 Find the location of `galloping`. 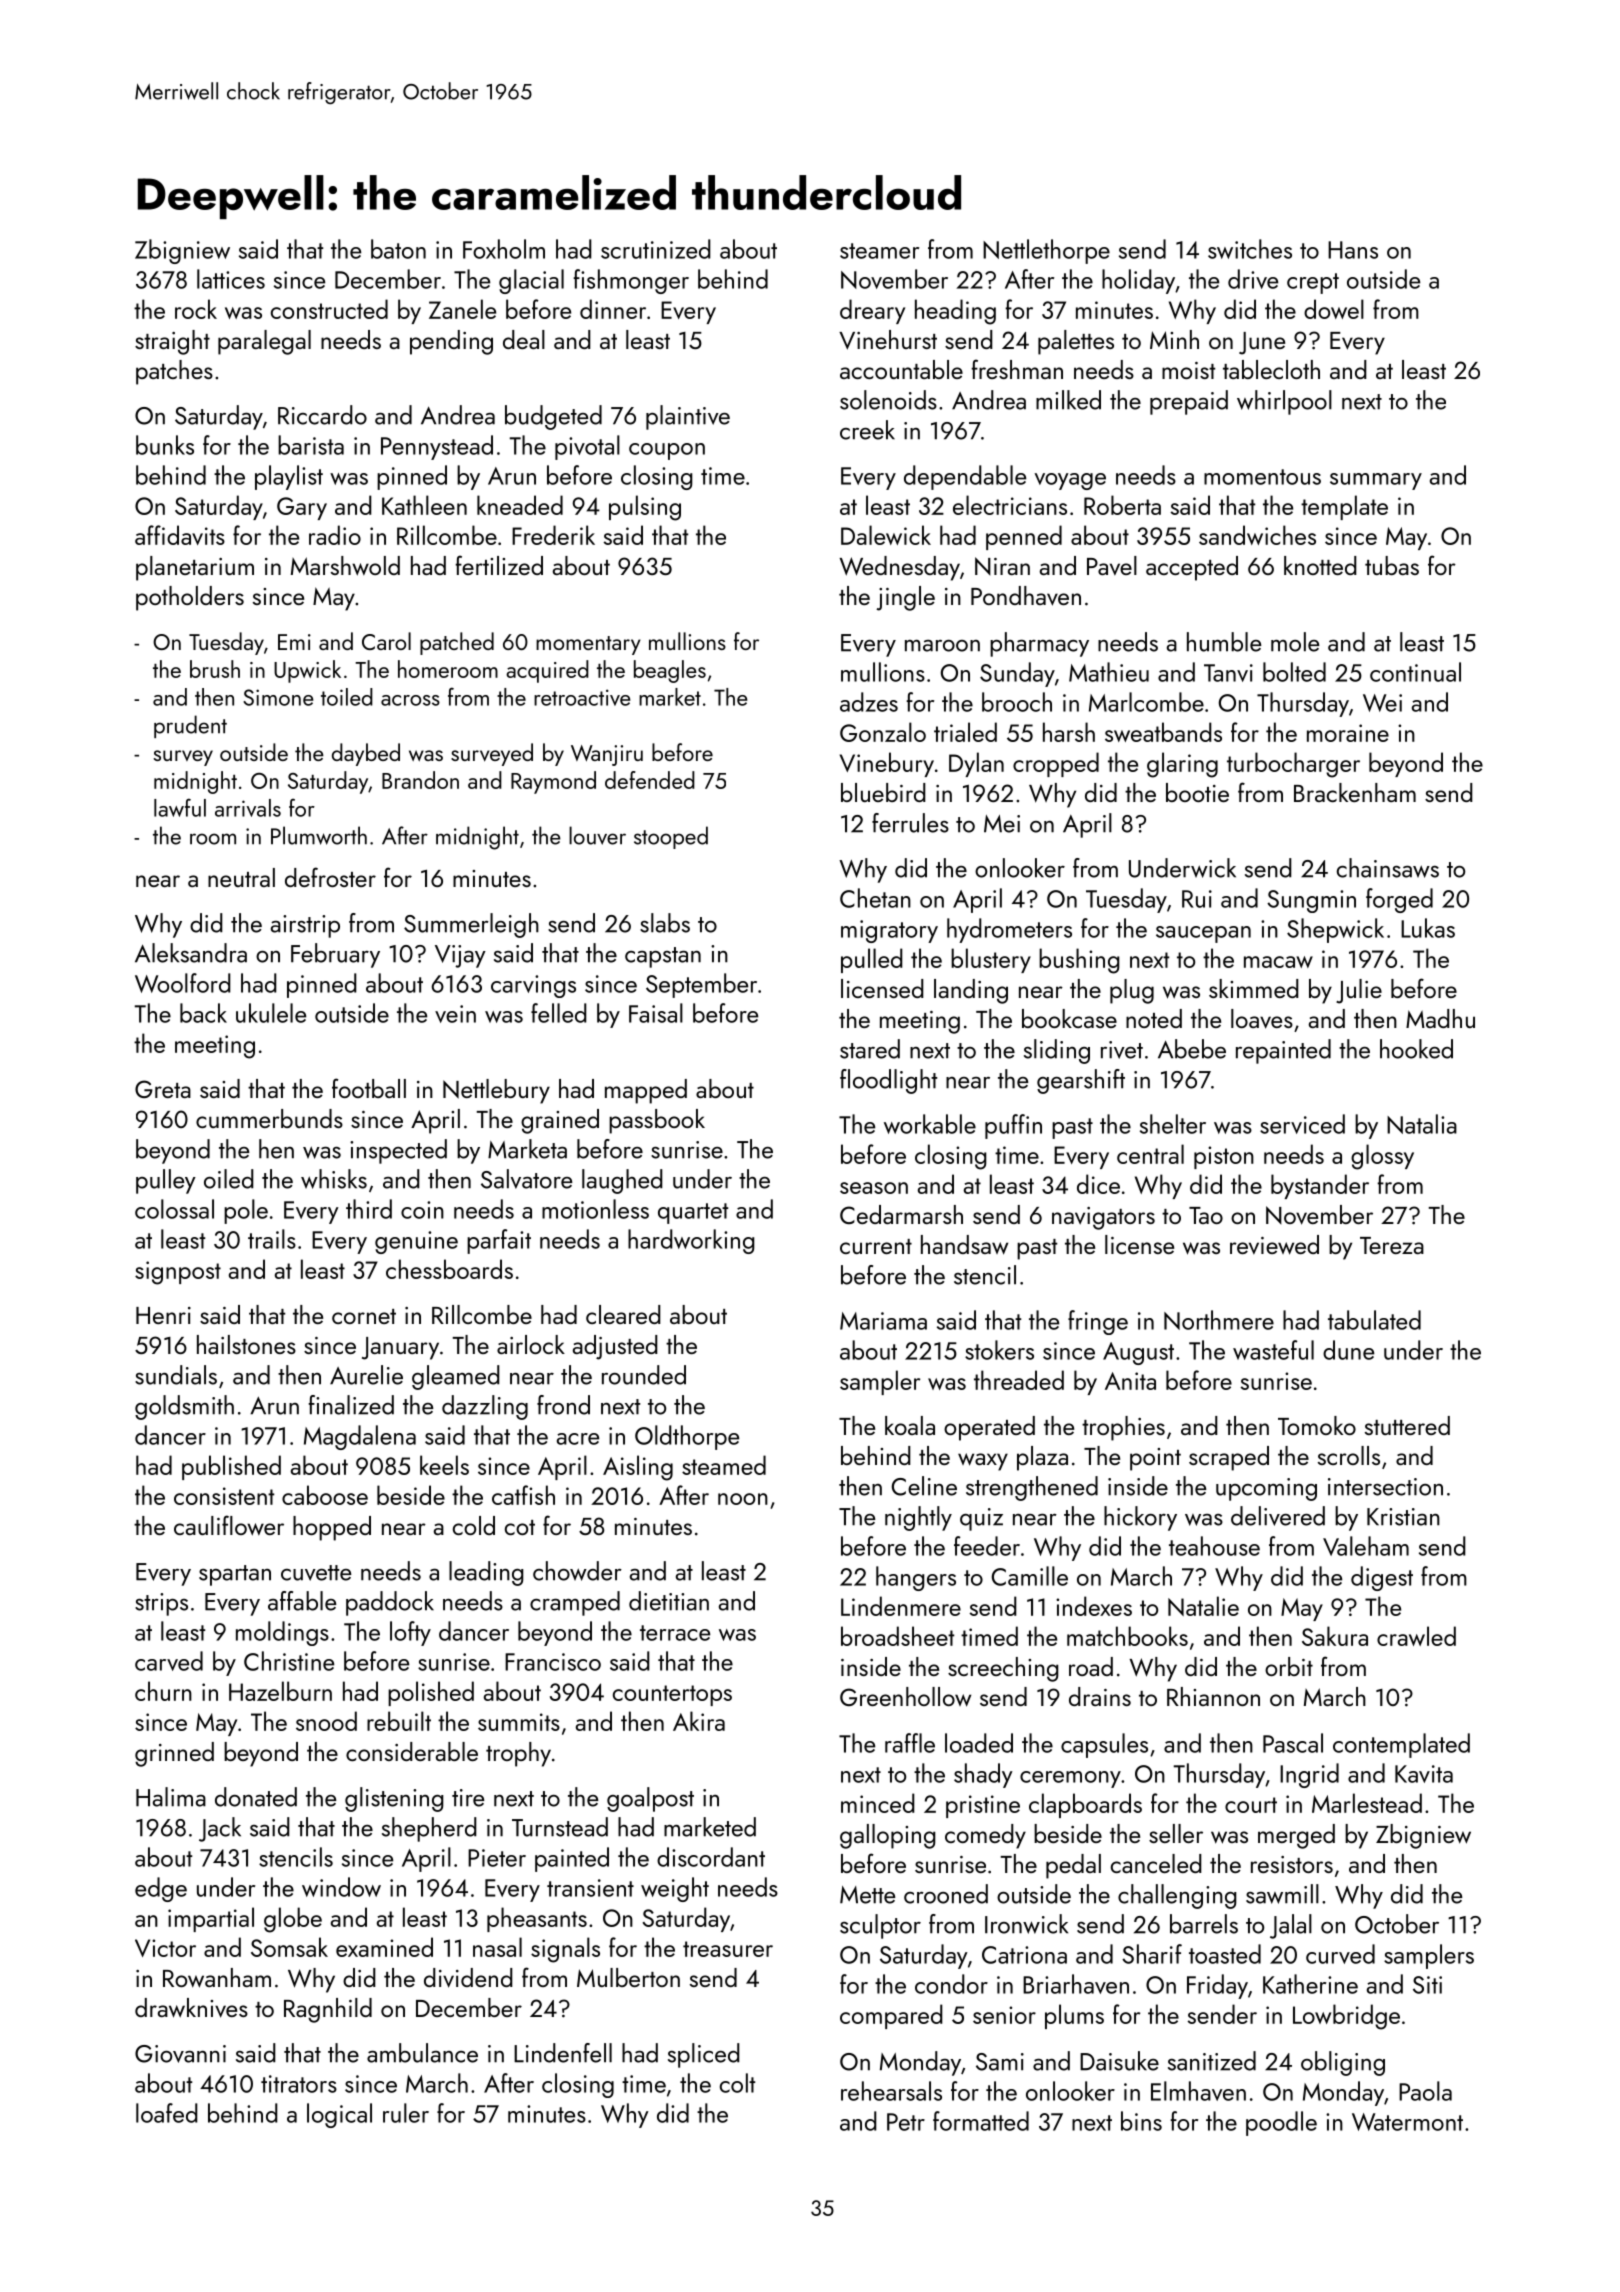

galloping is located at coordinates (888, 1836).
